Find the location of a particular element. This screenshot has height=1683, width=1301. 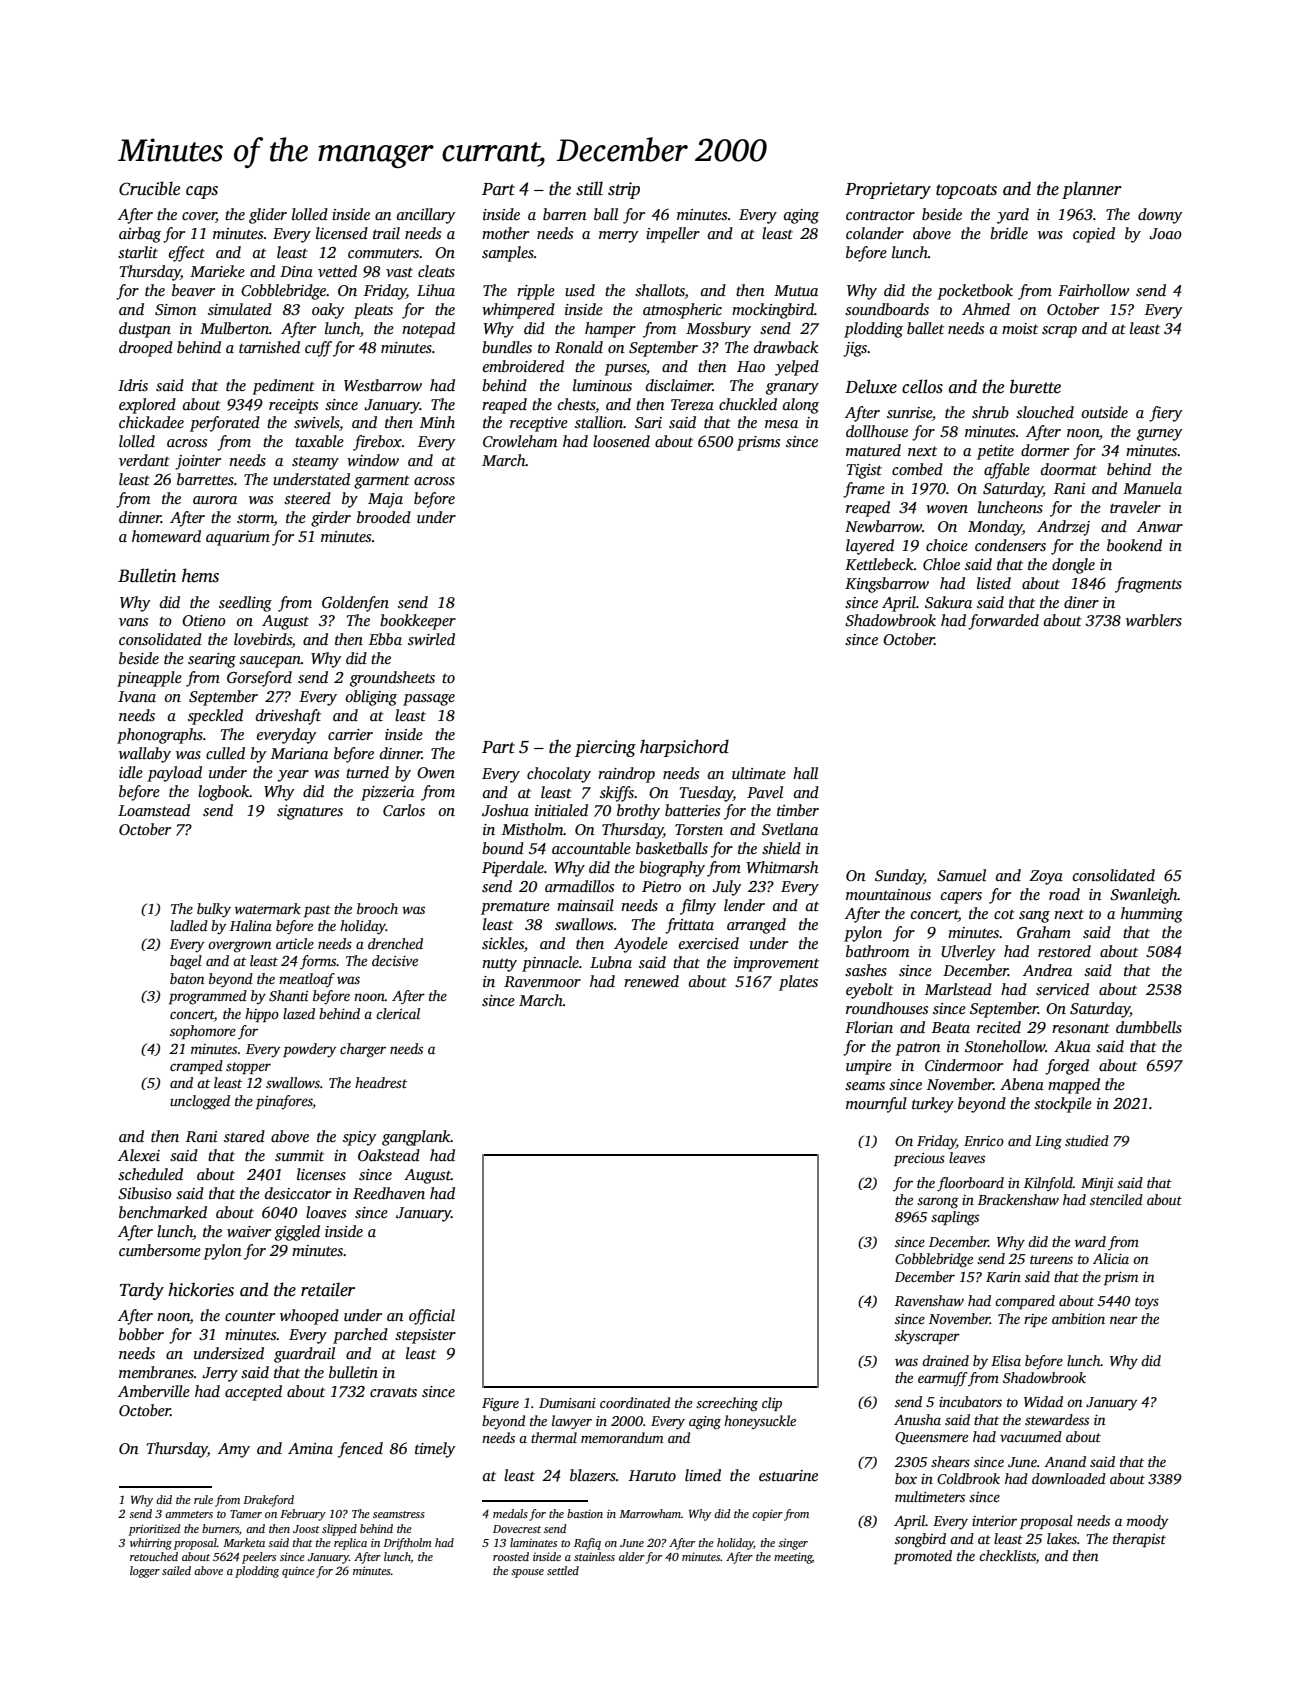

Crucible is located at coordinates (149, 188).
